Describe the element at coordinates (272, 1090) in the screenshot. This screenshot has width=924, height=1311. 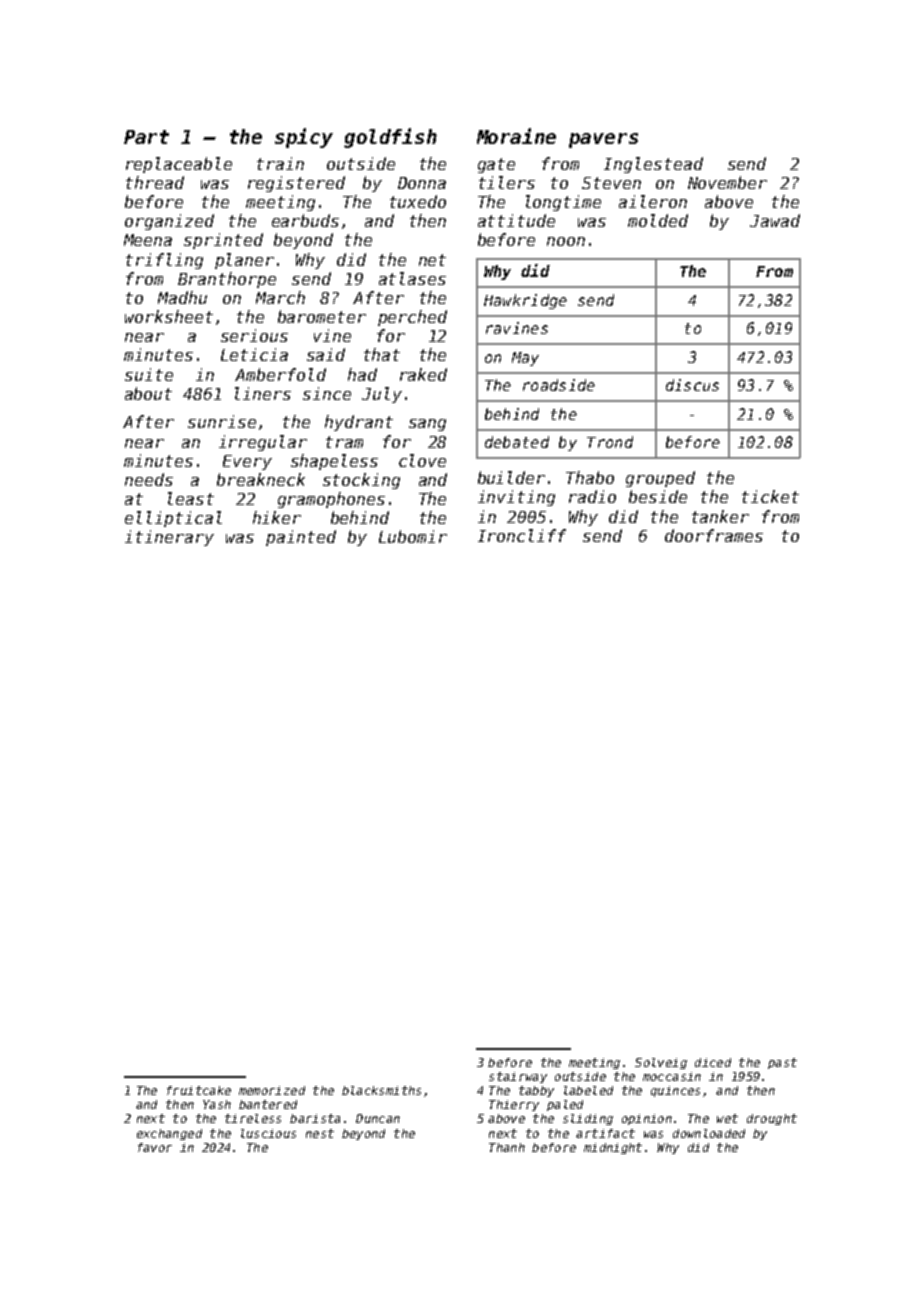
I see `memorized` at that location.
